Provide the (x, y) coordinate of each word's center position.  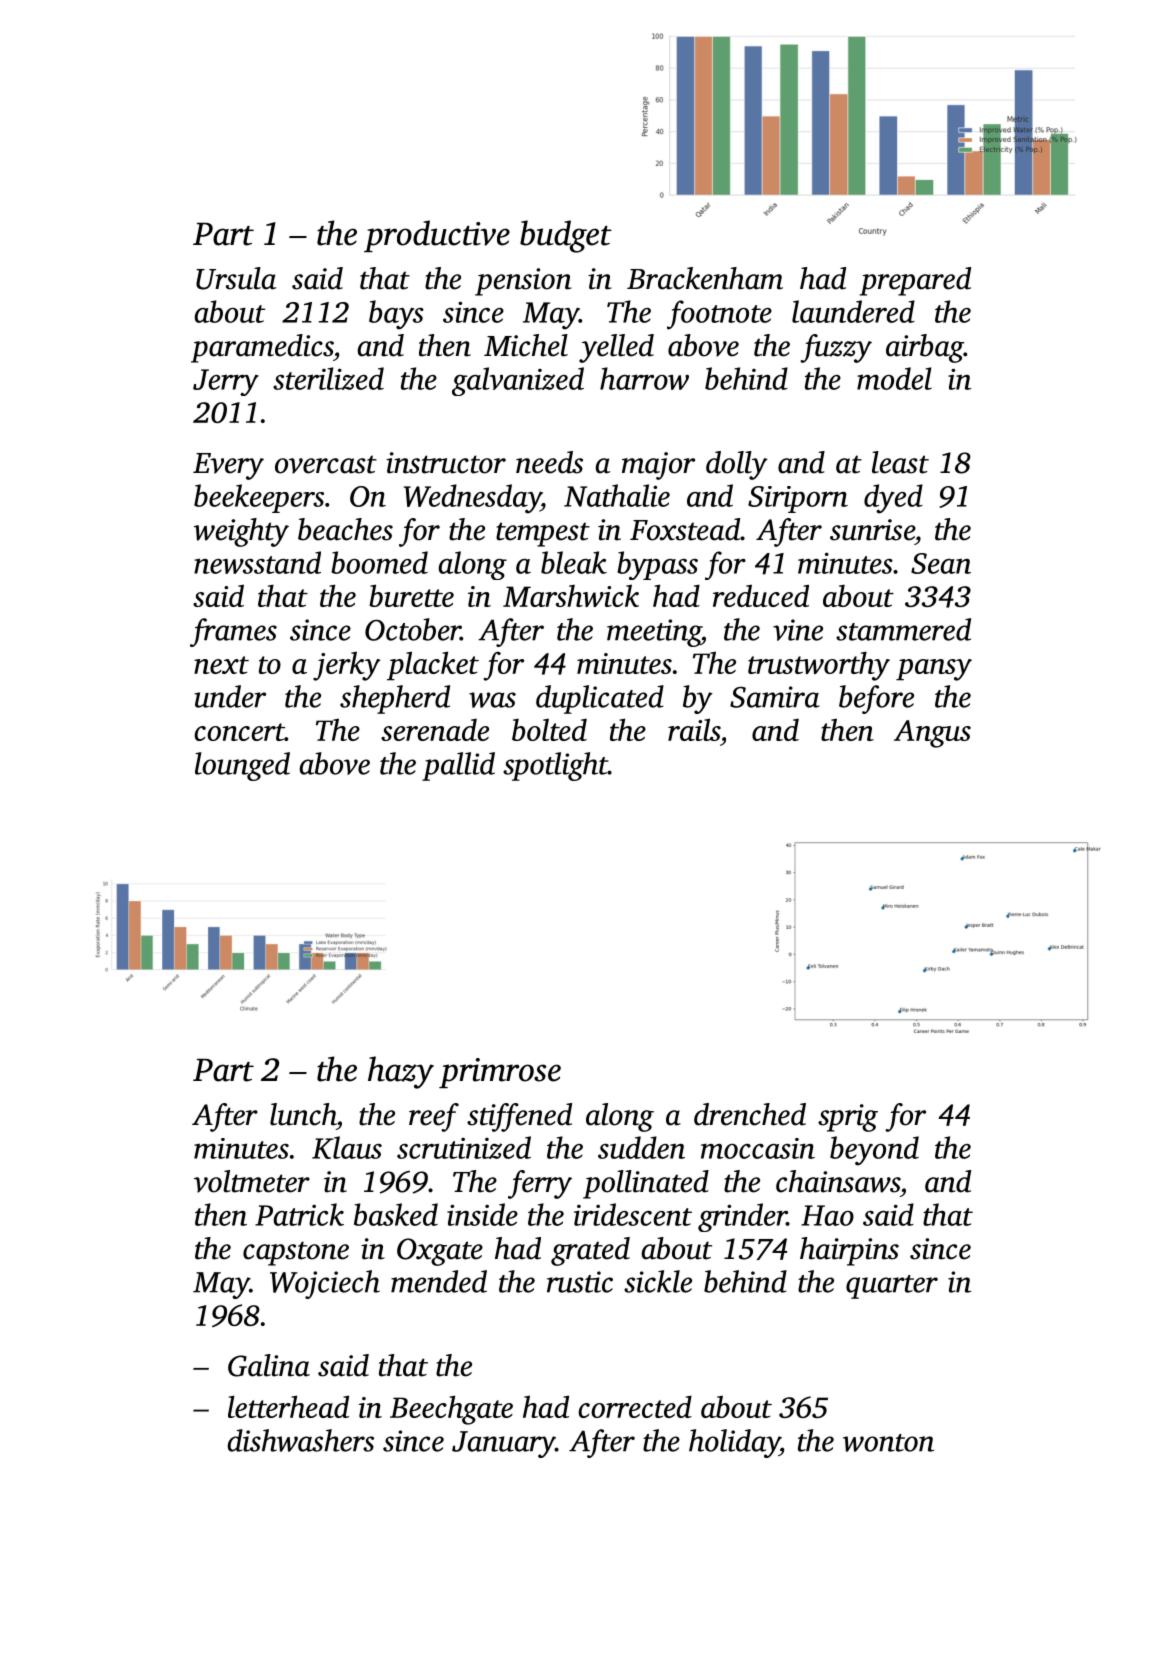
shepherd (395, 699)
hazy (401, 1072)
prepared (915, 281)
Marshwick (571, 595)
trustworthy (819, 666)
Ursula (236, 278)
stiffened (519, 1117)
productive (437, 236)
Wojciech (325, 1284)
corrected (635, 1406)
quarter (892, 1287)
